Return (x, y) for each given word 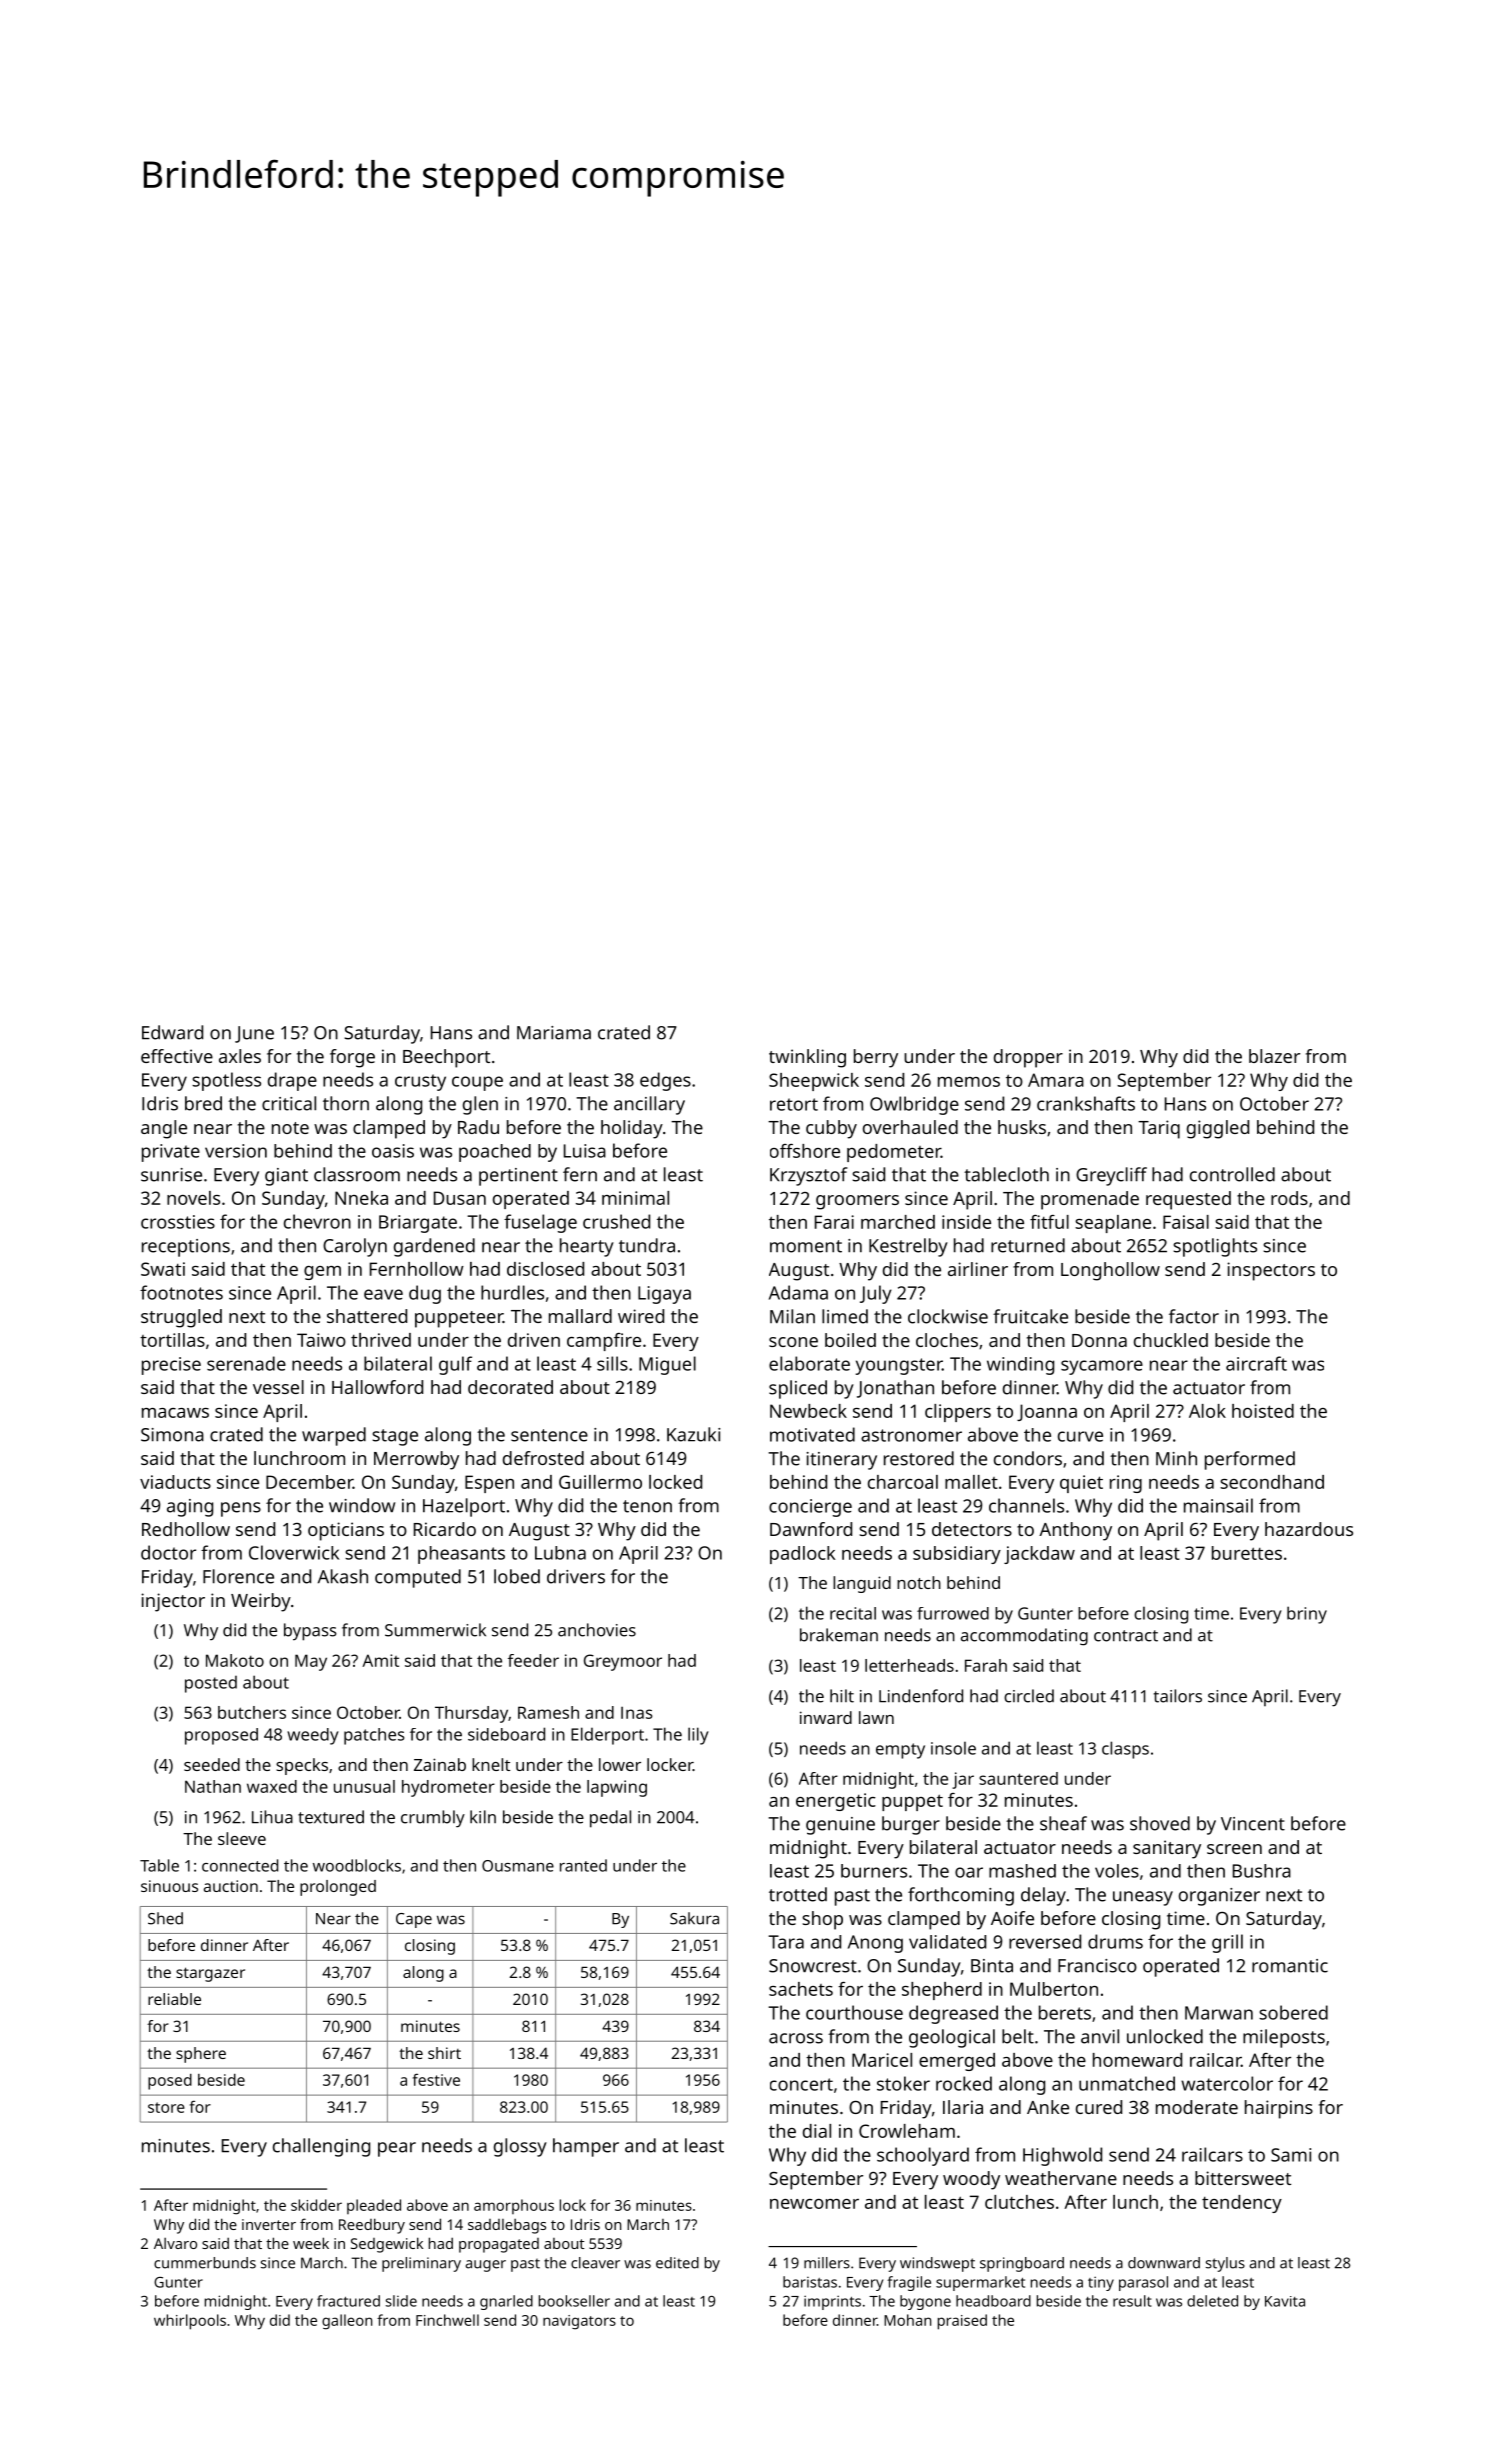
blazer (1274, 1056)
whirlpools (190, 2322)
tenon (647, 1506)
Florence (238, 1576)
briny (1307, 1615)
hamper (586, 2147)
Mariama (554, 1033)
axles (240, 1056)
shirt (444, 2053)
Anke (1048, 2107)
